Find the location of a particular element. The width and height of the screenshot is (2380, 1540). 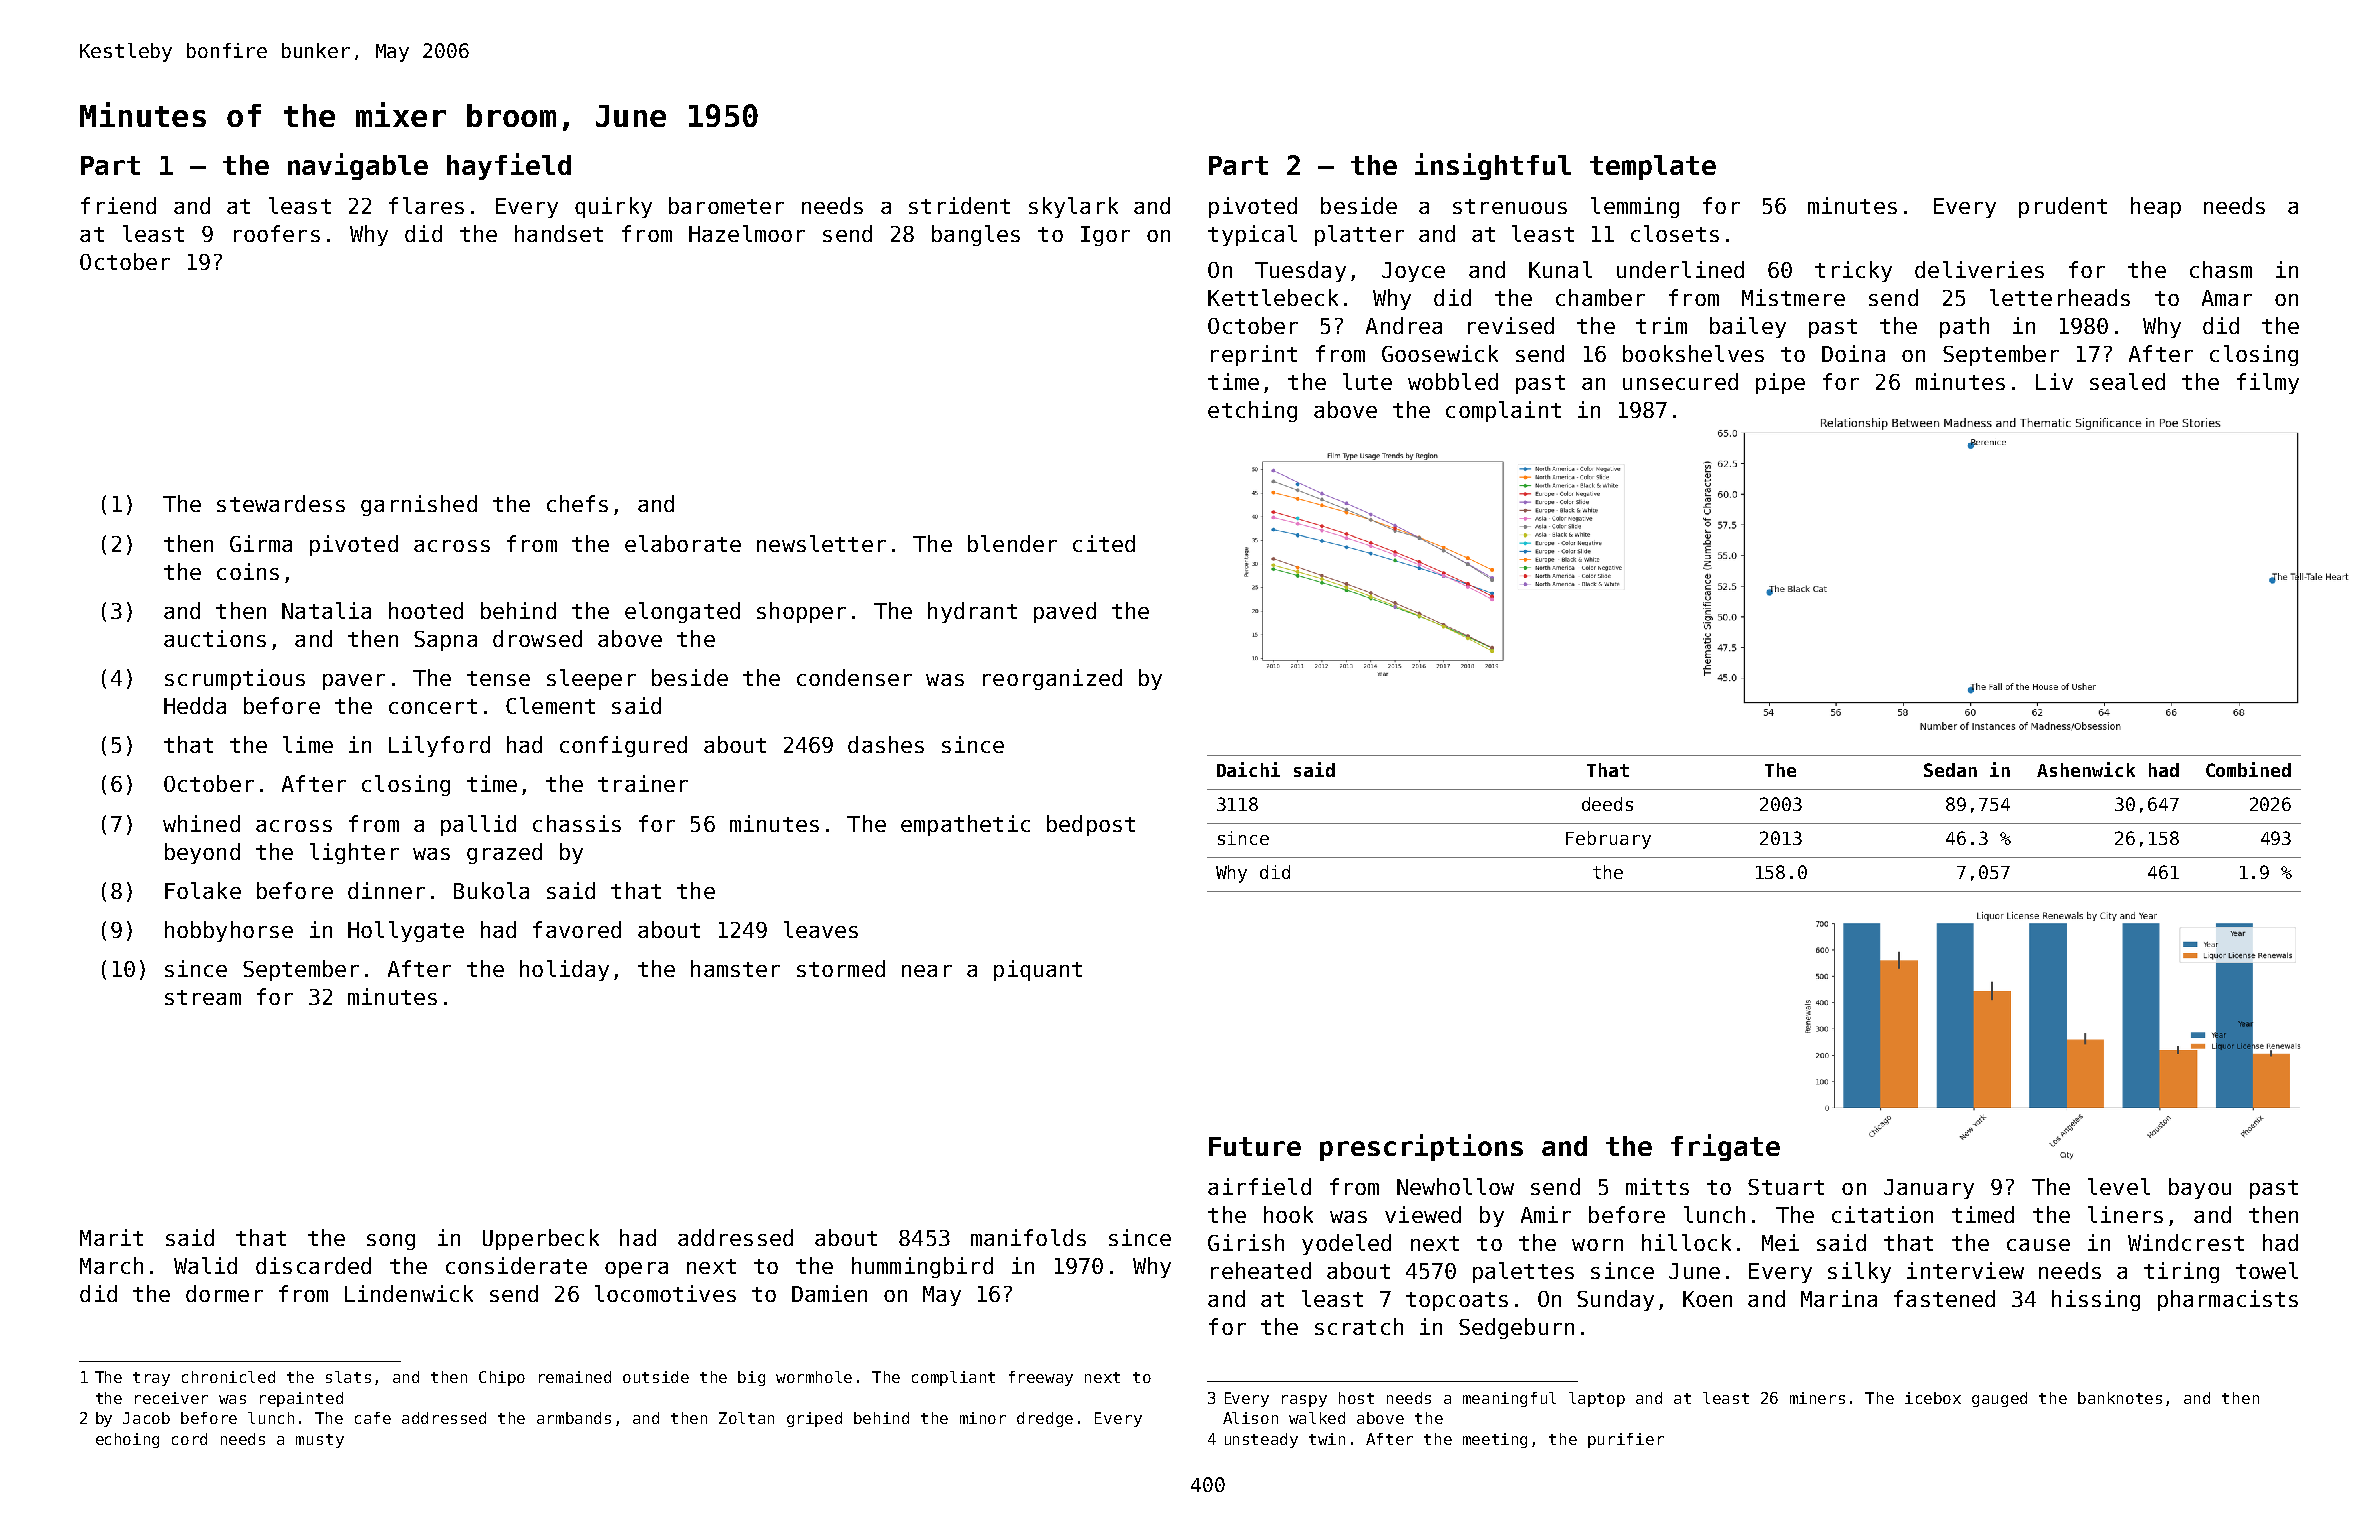

piquant is located at coordinates (1038, 970).
